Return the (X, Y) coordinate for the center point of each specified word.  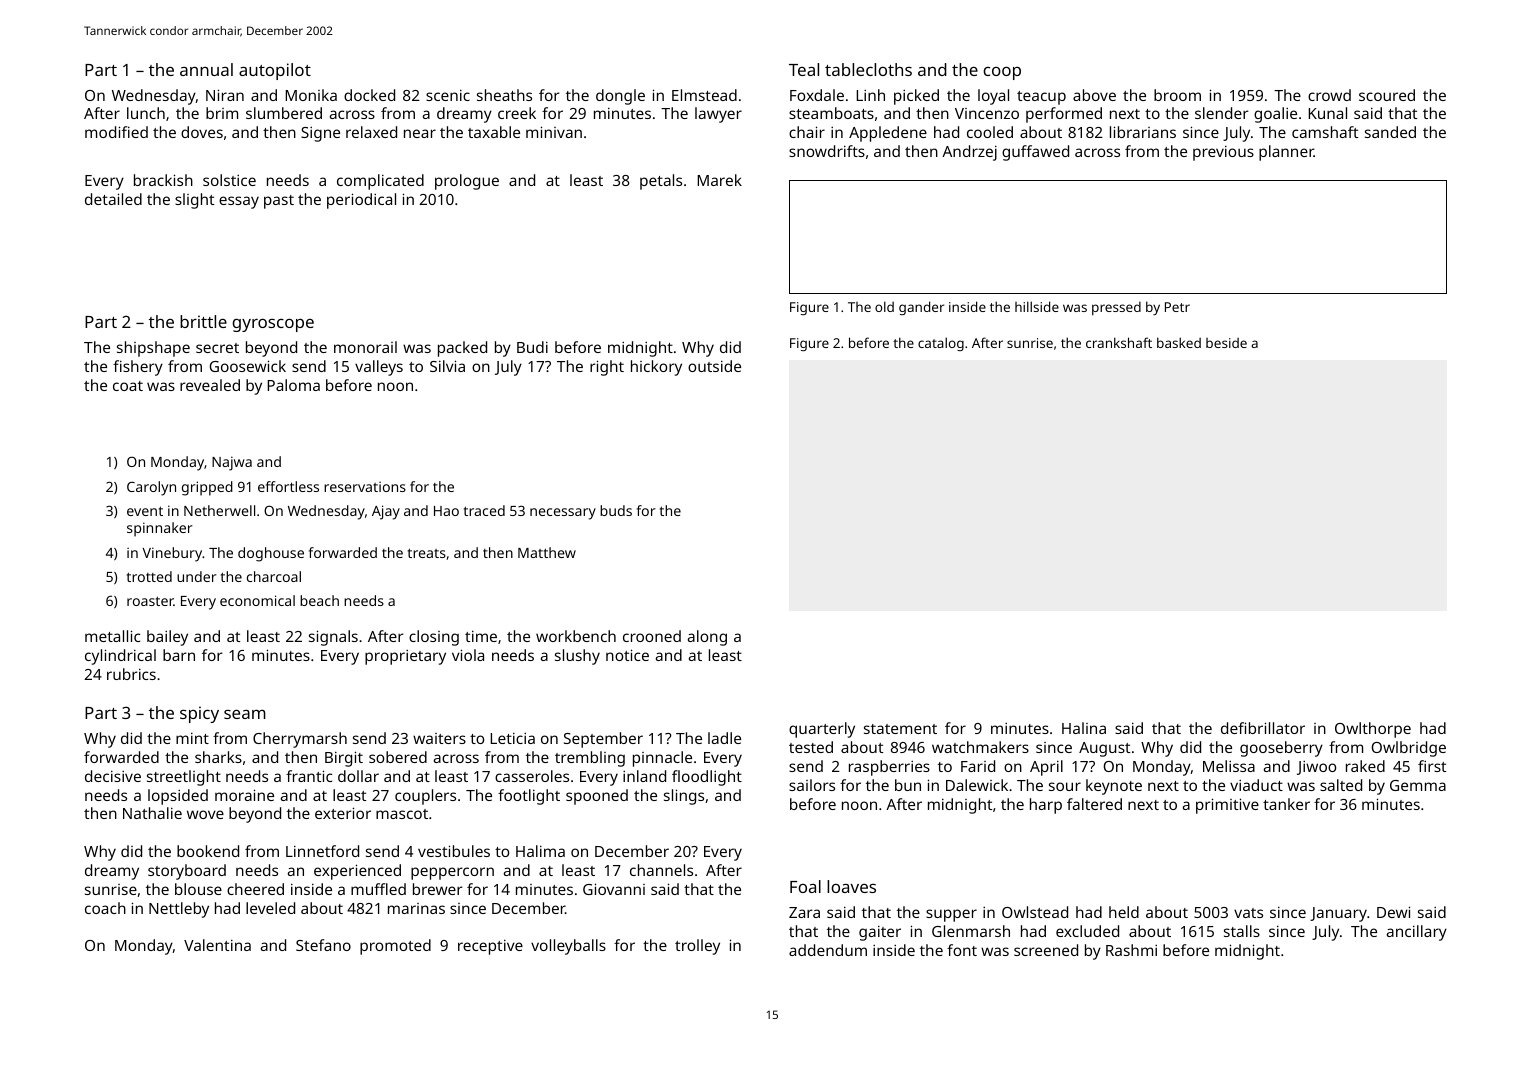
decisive (113, 776)
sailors (812, 785)
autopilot (275, 71)
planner (1286, 153)
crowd (1329, 95)
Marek (719, 180)
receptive (490, 947)
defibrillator (1263, 728)
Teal (804, 69)
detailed (113, 199)
